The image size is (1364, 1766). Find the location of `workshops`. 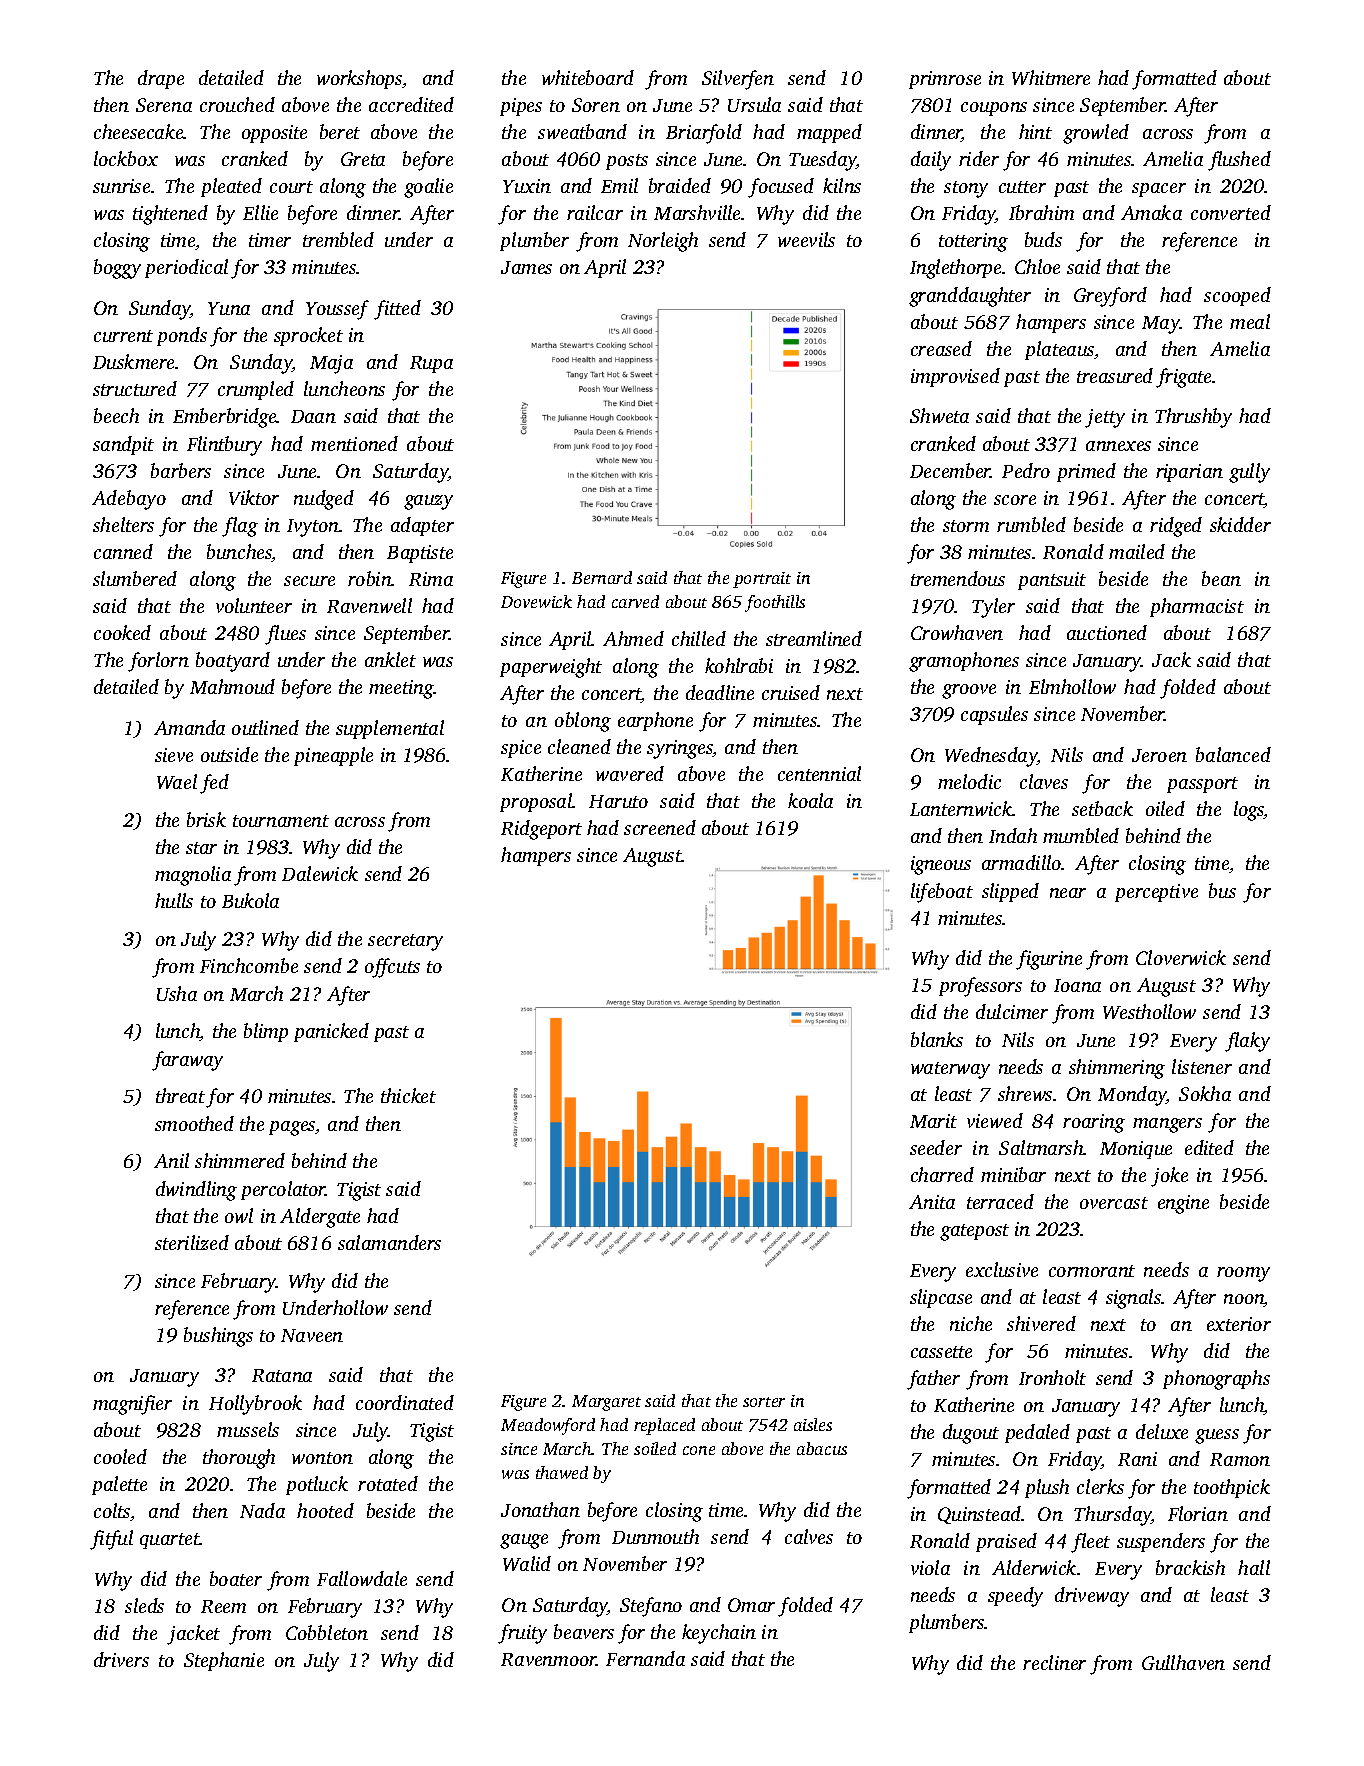

workshops is located at coordinates (359, 79).
